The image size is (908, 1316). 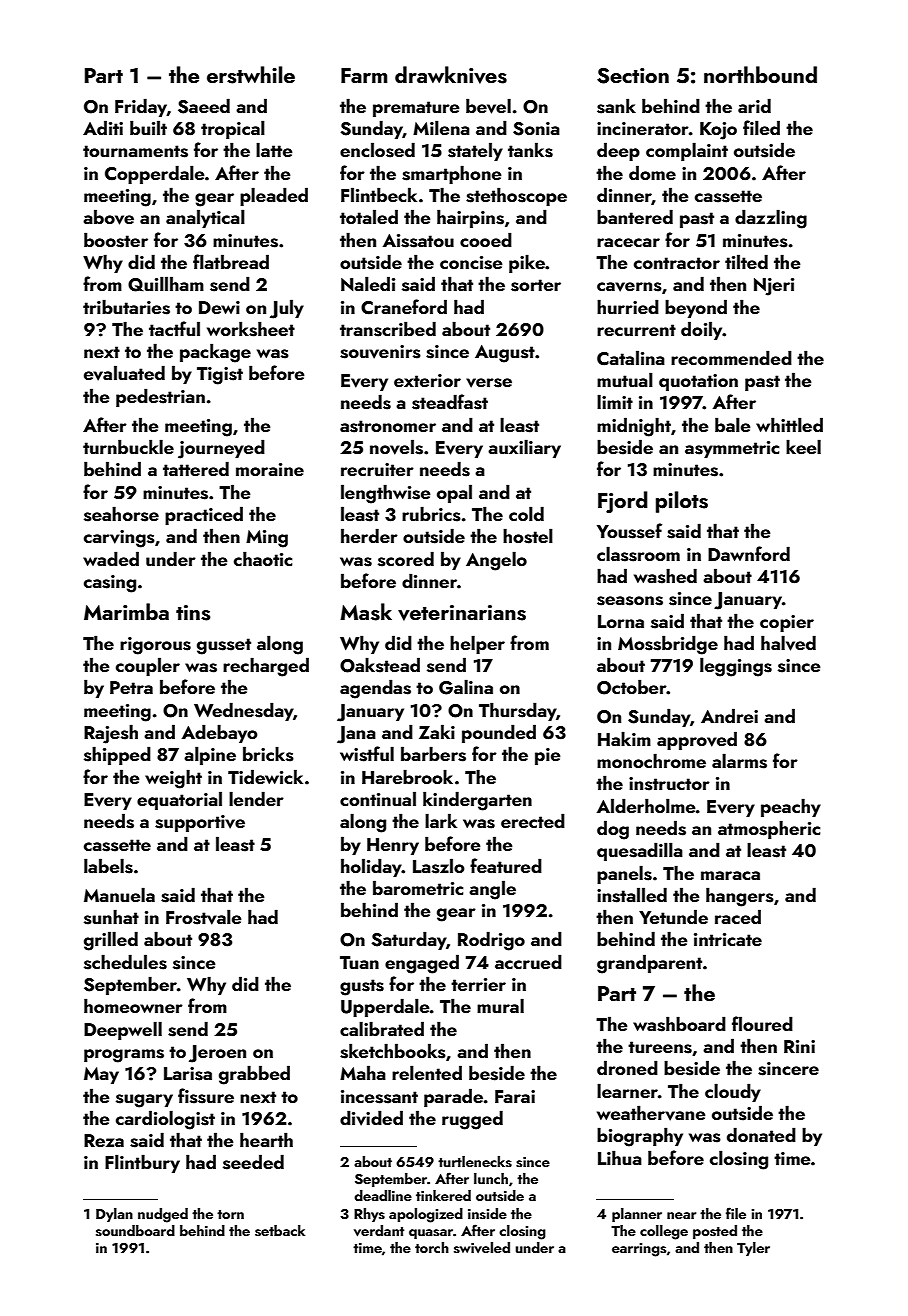 What do you see at coordinates (760, 74) in the screenshot?
I see `northbound` at bounding box center [760, 74].
